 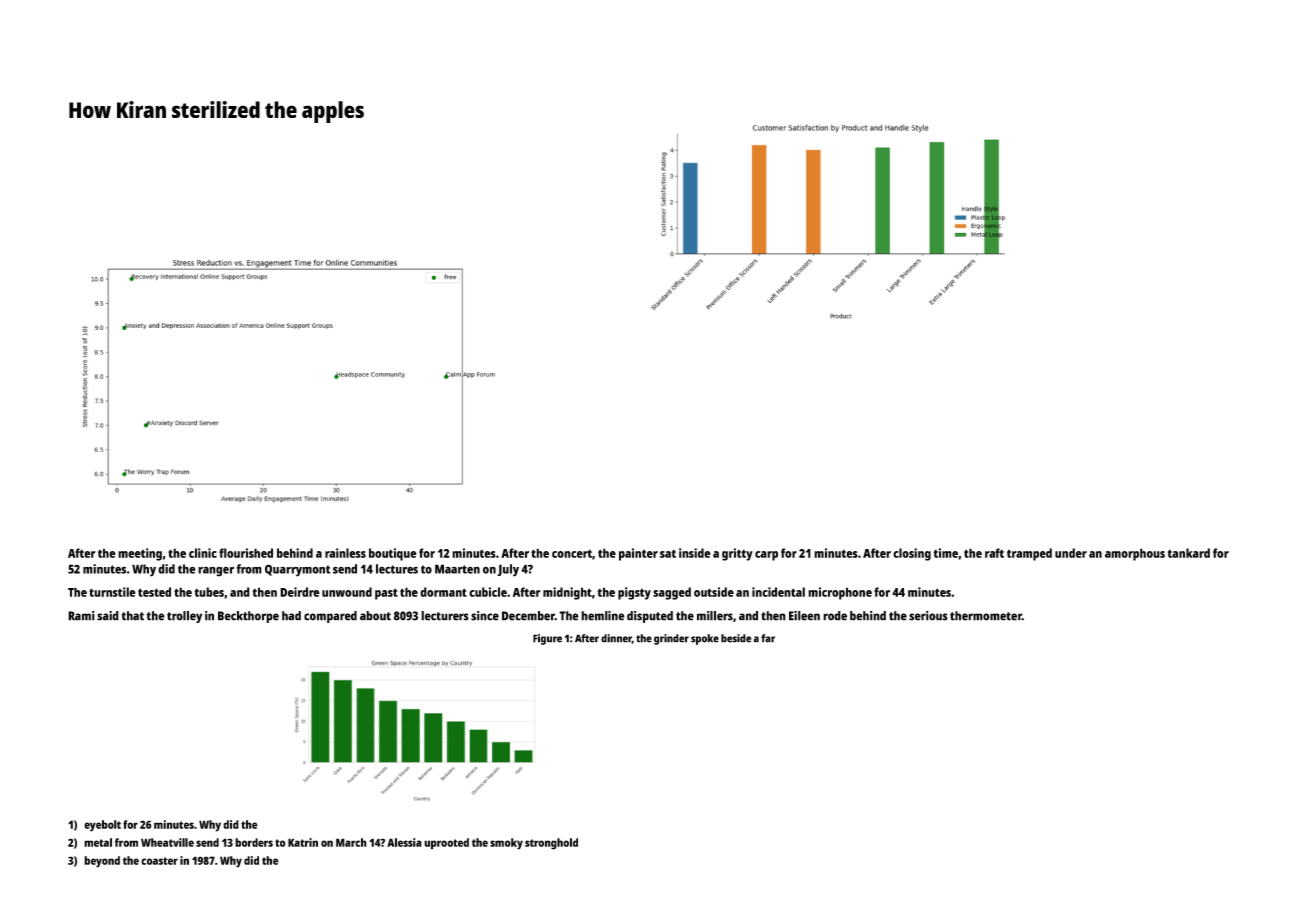 I want to click on ranger, so click(x=216, y=571).
